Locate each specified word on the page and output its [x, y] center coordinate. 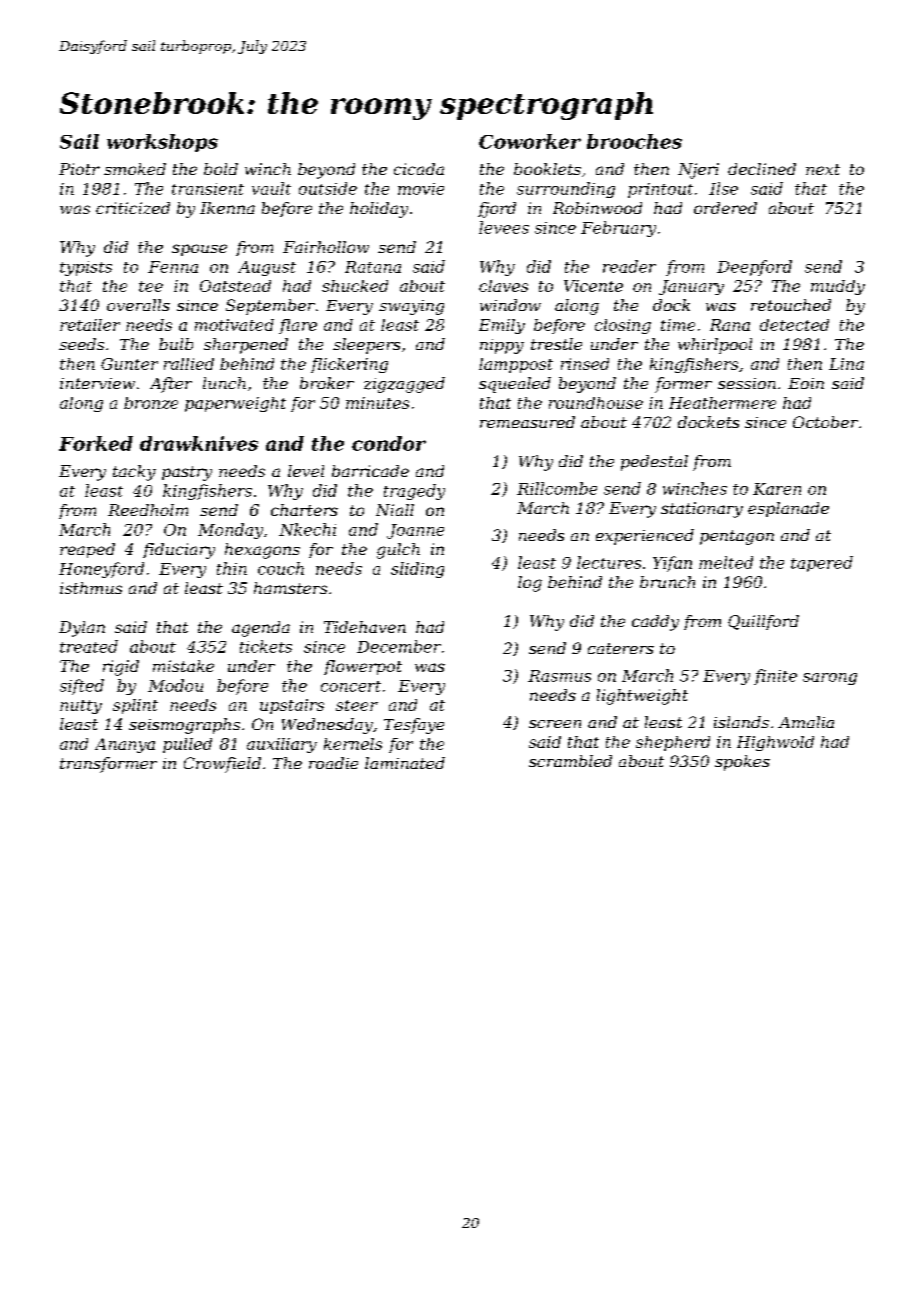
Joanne [415, 531]
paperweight [235, 404]
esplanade [788, 509]
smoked [135, 169]
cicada [419, 169]
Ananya [125, 745]
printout [660, 190]
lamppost [516, 365]
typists [86, 268]
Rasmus [559, 676]
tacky [134, 473]
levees [504, 227]
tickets [266, 646]
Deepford [754, 268]
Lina [846, 364]
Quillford [763, 622]
